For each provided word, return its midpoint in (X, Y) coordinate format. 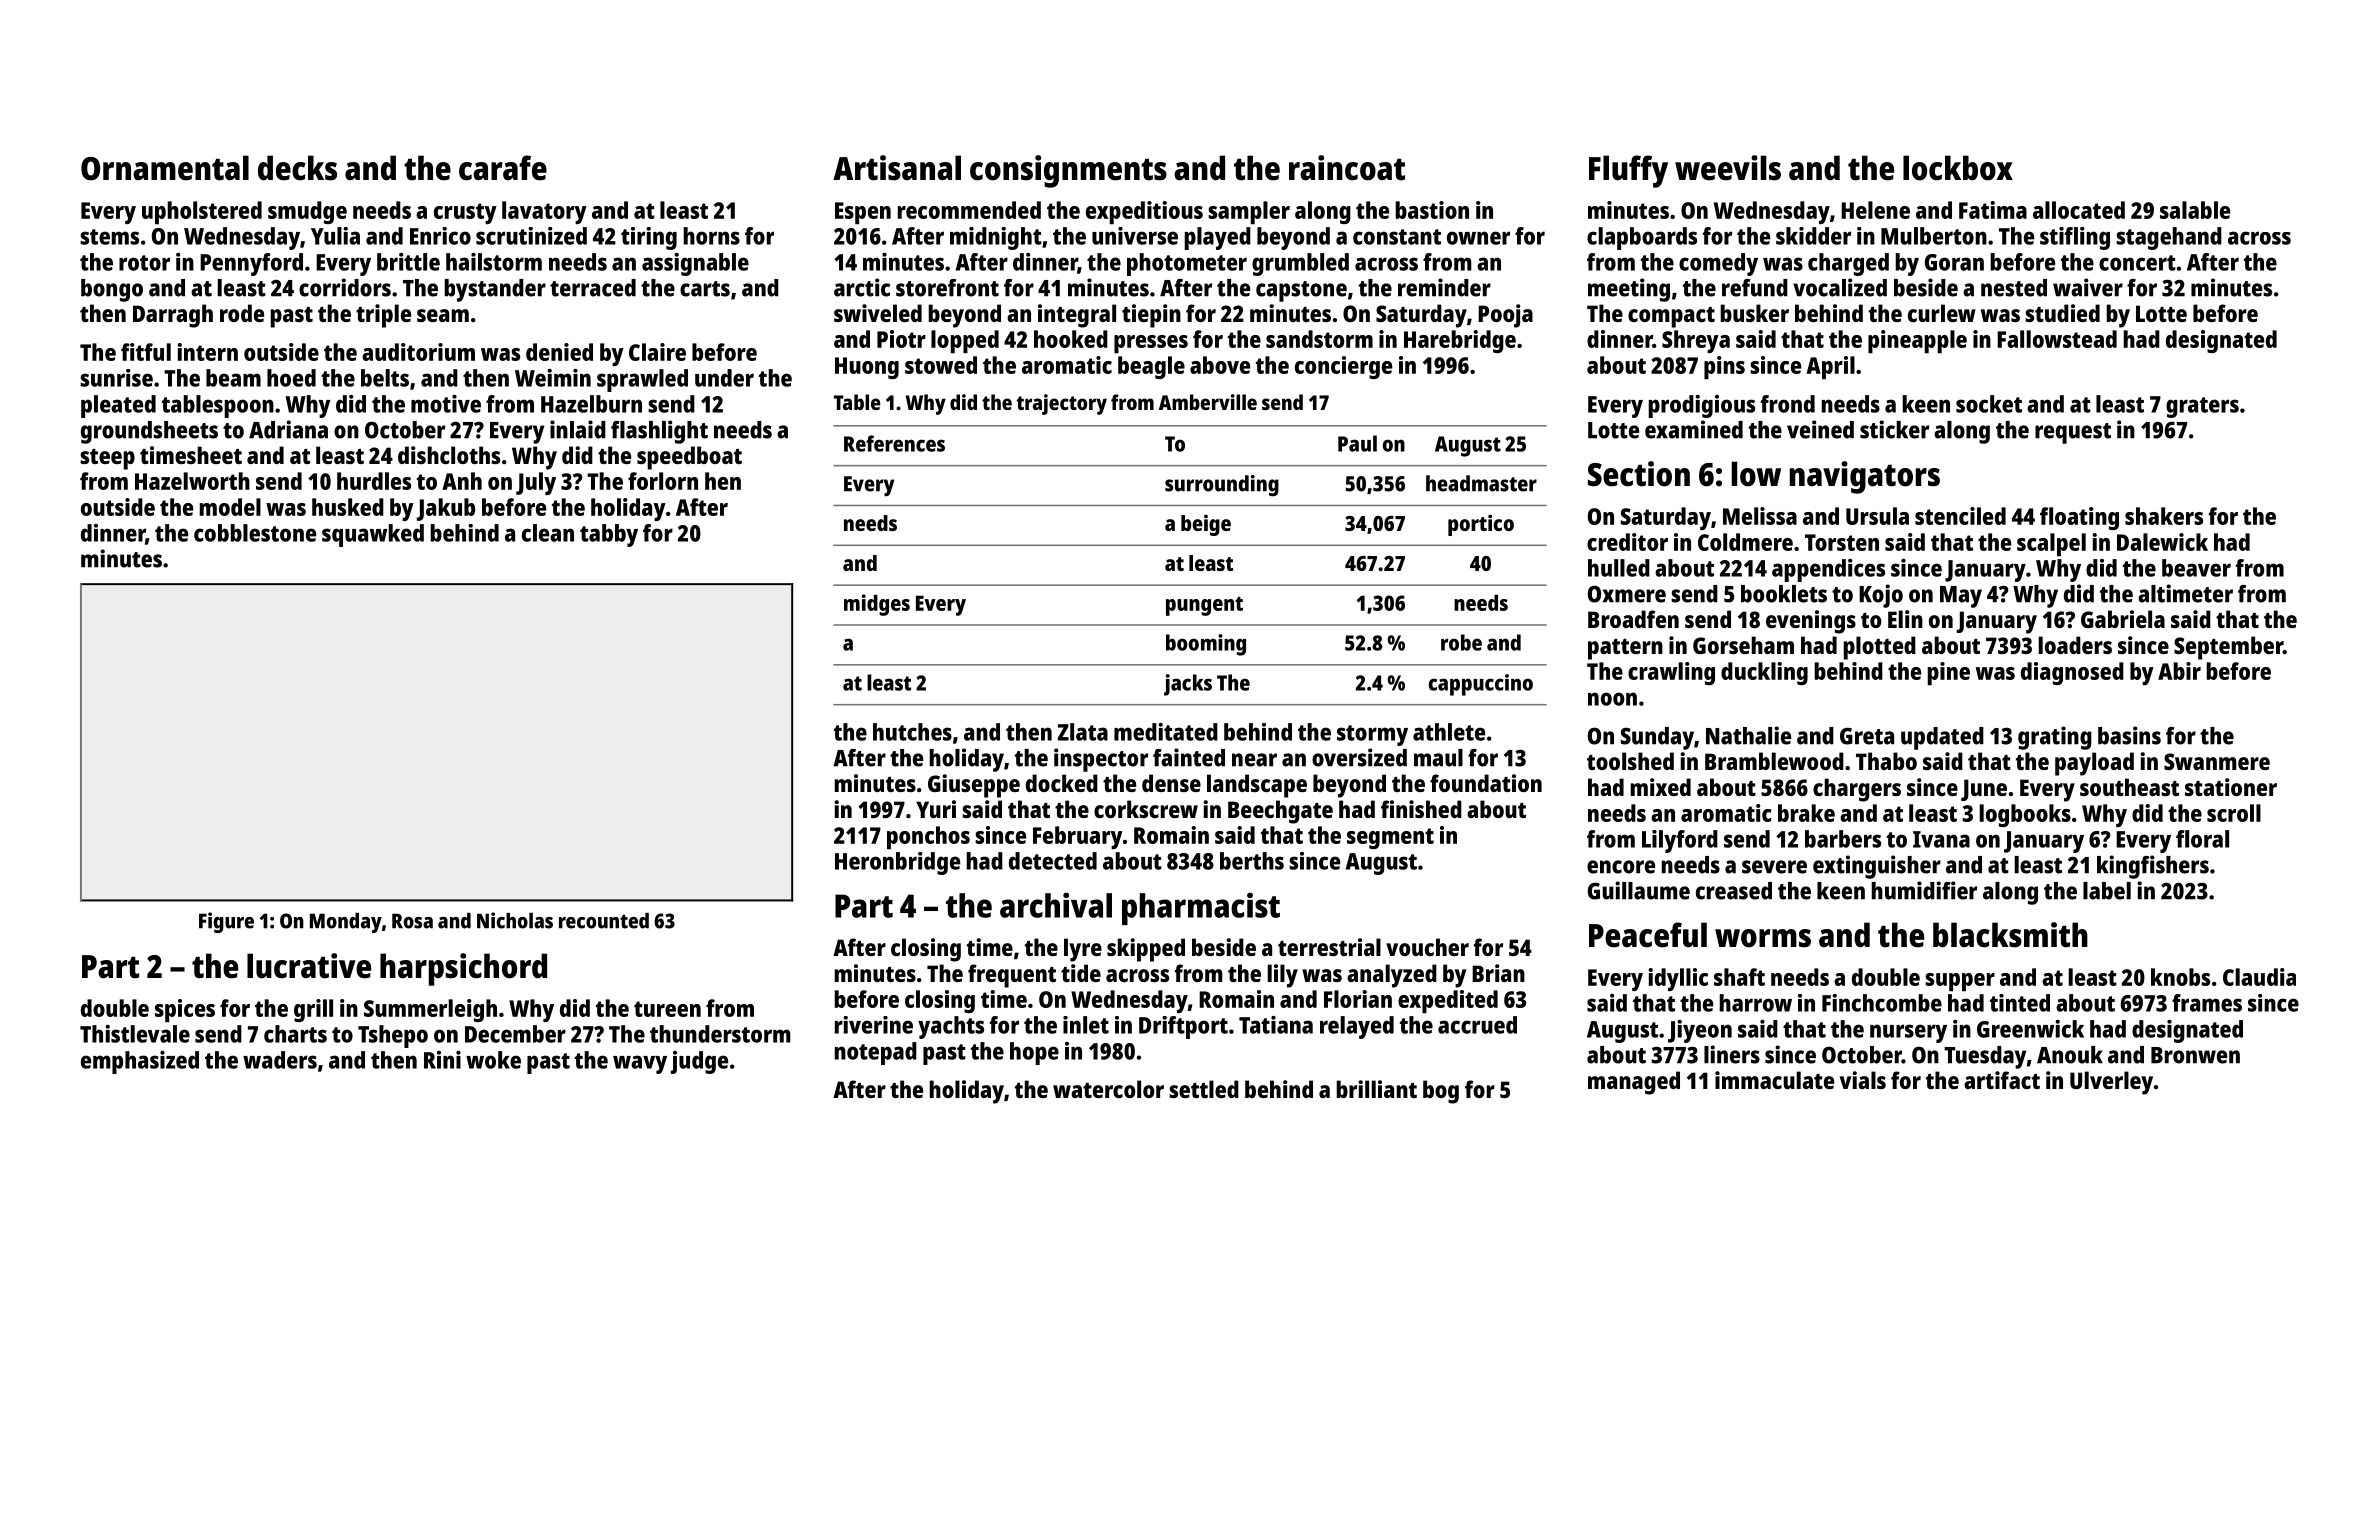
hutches (912, 732)
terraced (593, 288)
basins (2129, 735)
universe (1135, 236)
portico (1481, 525)
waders (280, 1060)
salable (2195, 210)
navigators (1865, 477)
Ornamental (165, 168)
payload (2094, 764)
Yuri (936, 809)
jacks (1188, 685)
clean (548, 533)
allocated (2079, 210)
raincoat (1347, 168)
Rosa (412, 921)
